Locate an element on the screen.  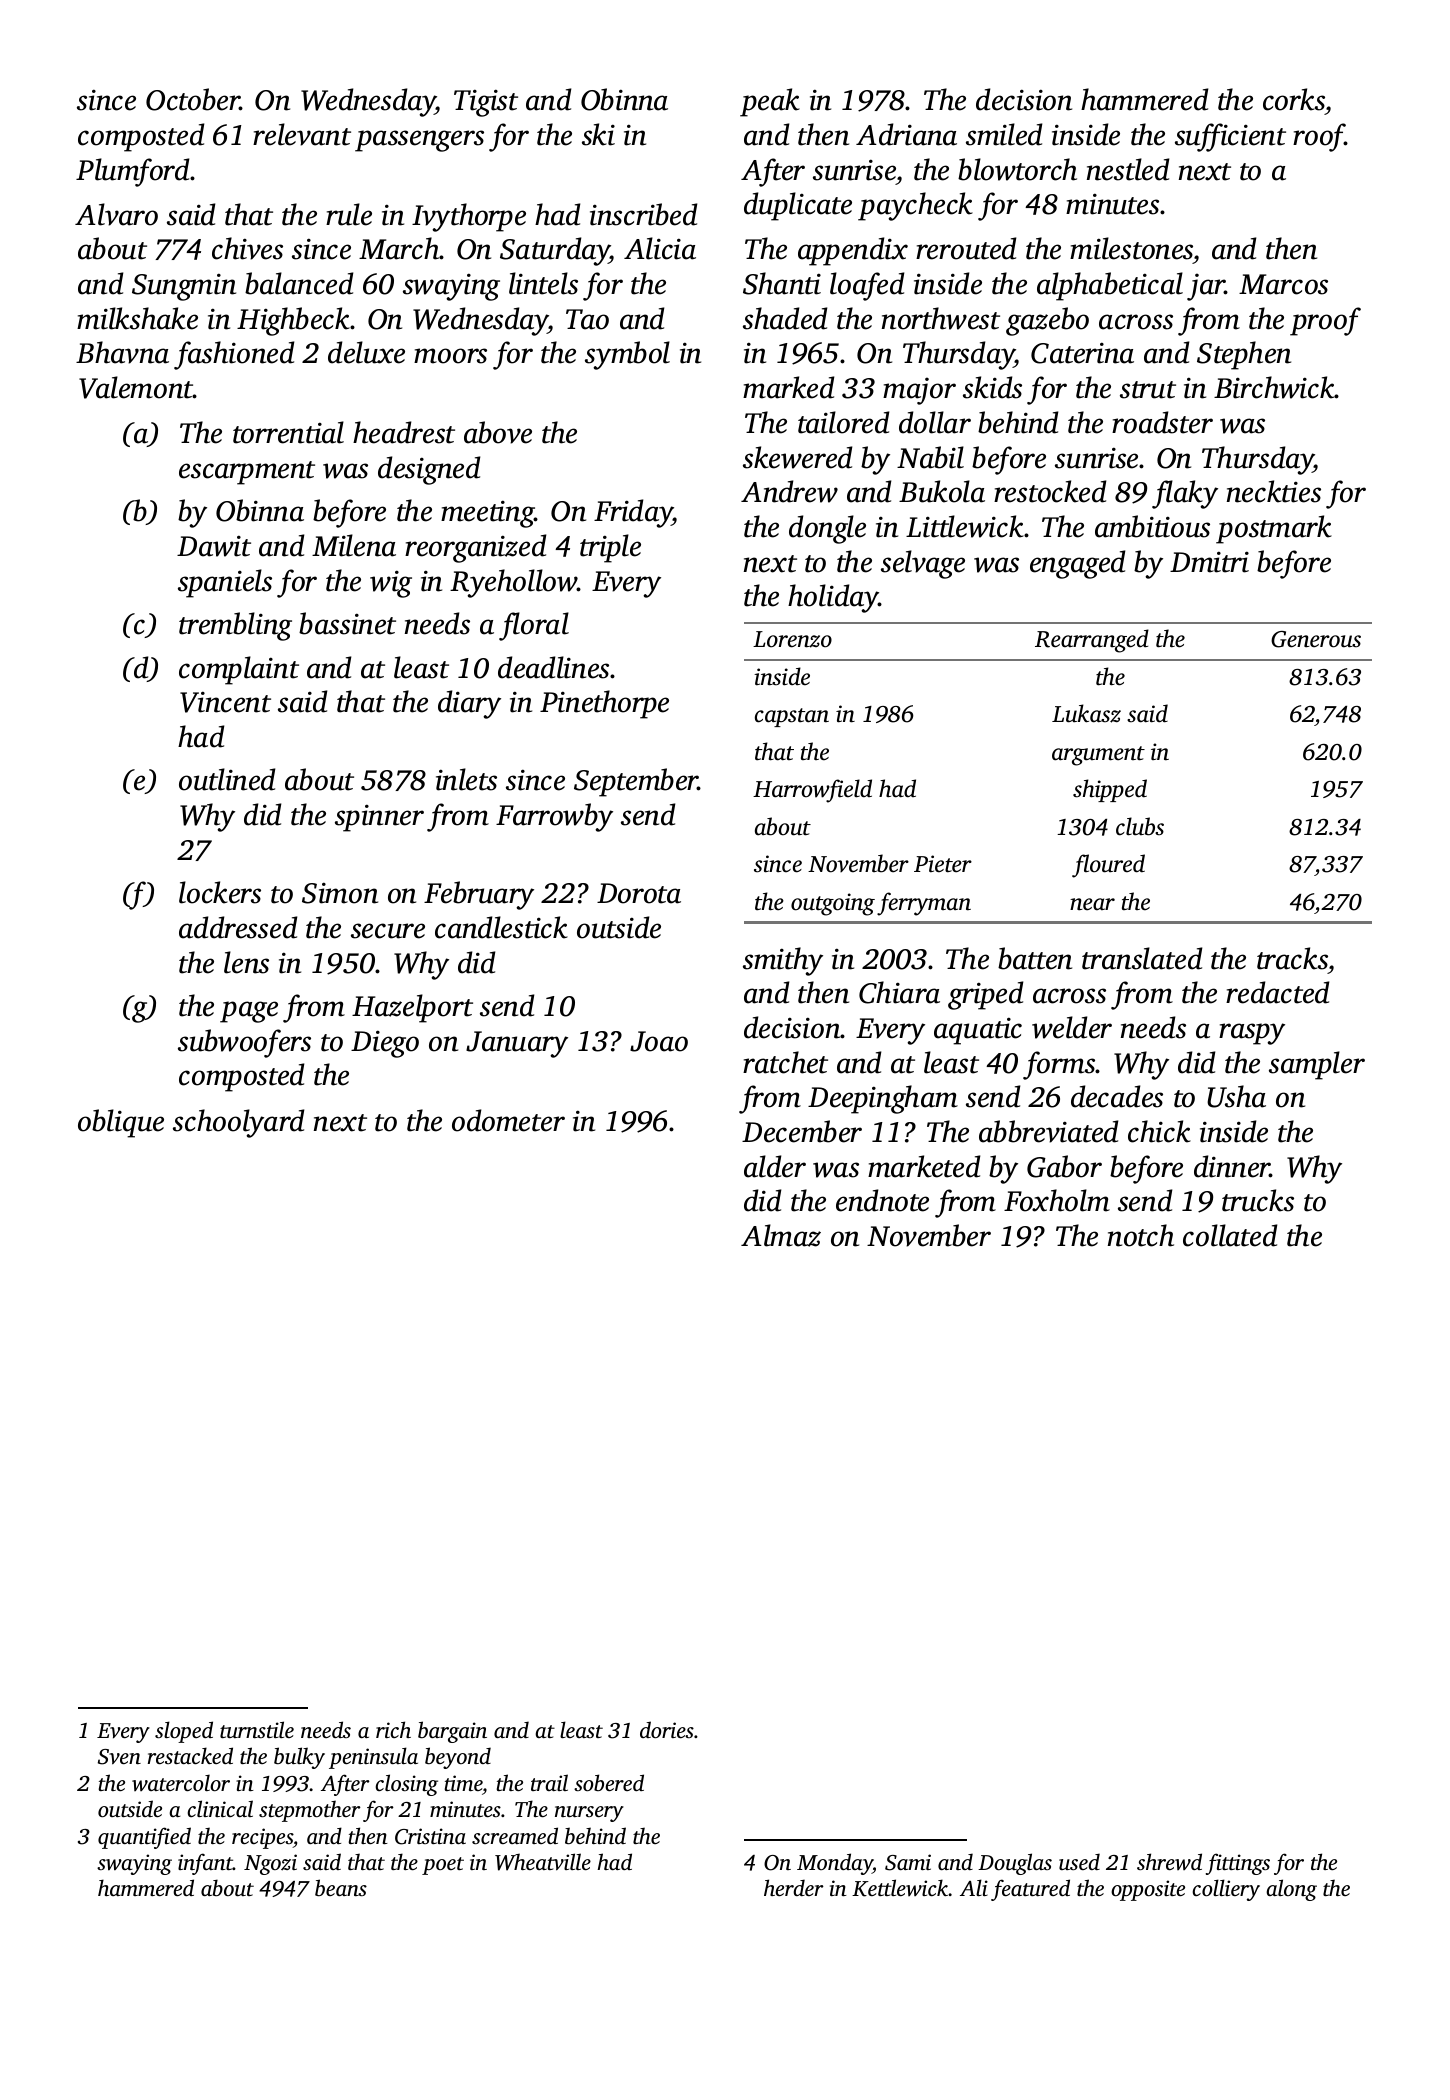
rich is located at coordinates (393, 1729).
